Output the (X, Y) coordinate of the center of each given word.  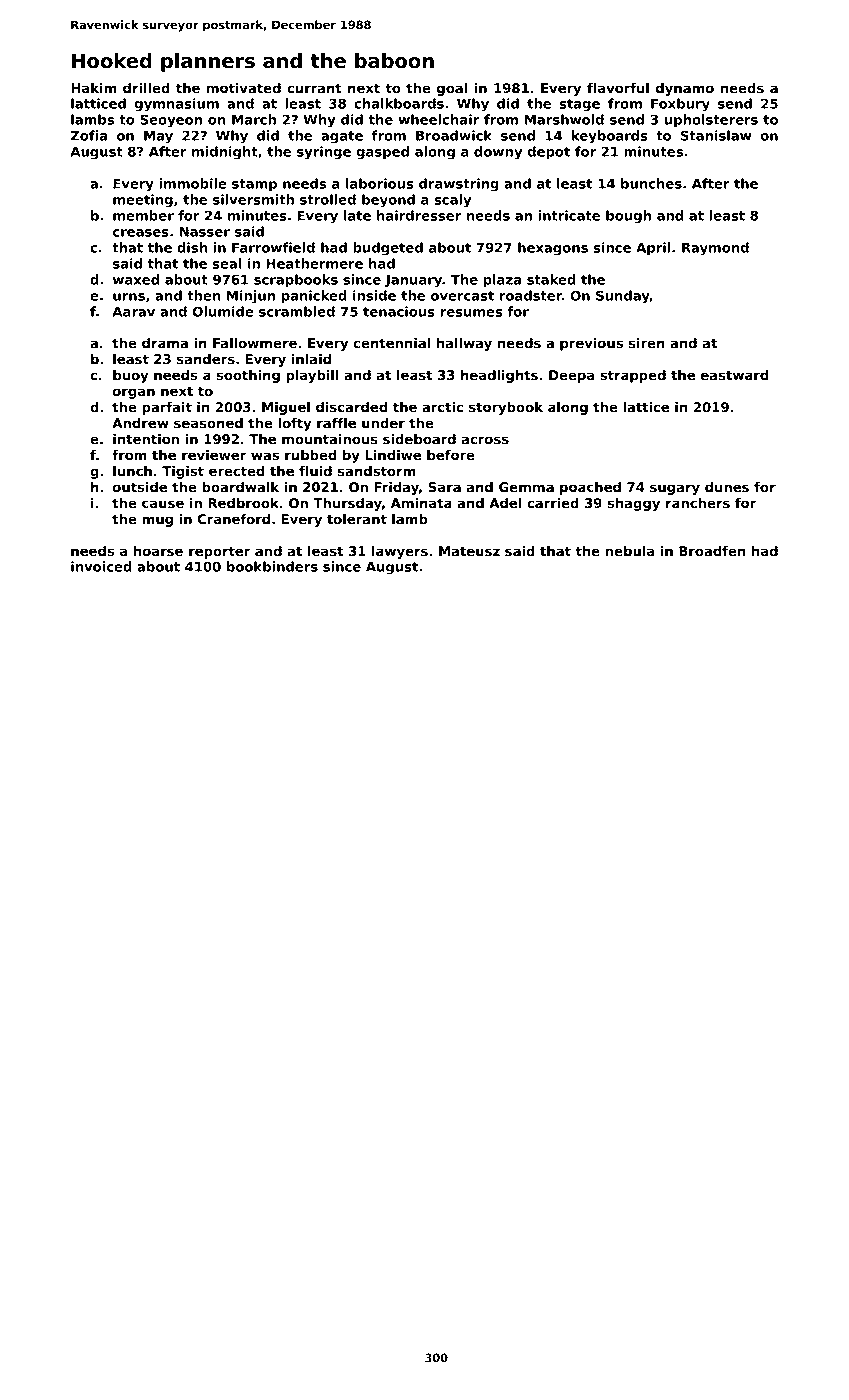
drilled (146, 88)
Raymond (715, 249)
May (158, 137)
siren (647, 343)
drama (165, 343)
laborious (380, 183)
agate (342, 137)
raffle (336, 423)
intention (146, 439)
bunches (651, 183)
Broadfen (712, 551)
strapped (633, 376)
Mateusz (469, 551)
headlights (499, 376)
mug (157, 521)
